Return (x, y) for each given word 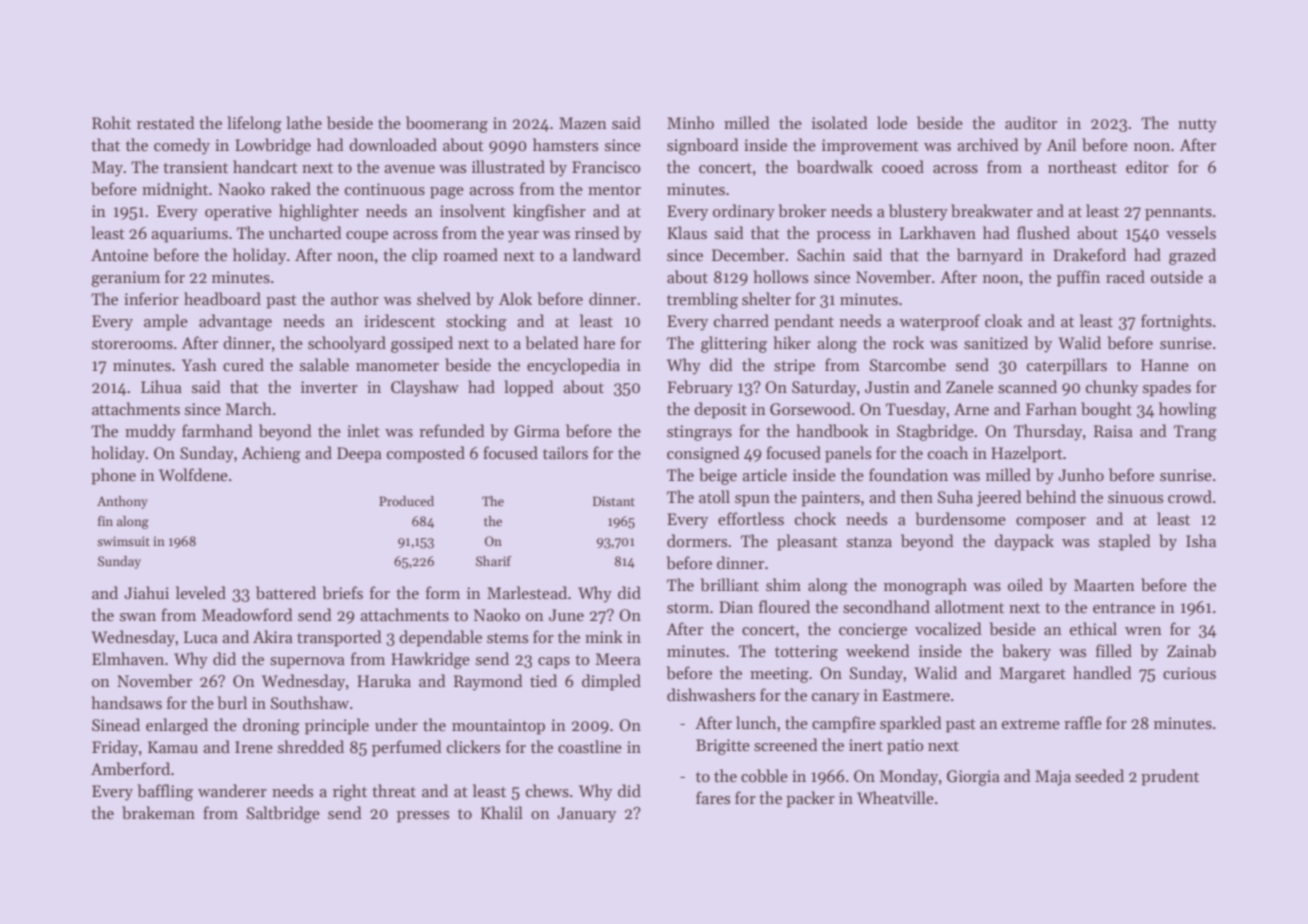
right (350, 792)
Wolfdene (193, 474)
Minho (690, 122)
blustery (918, 212)
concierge (873, 631)
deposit (720, 410)
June (566, 615)
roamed (470, 254)
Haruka (384, 680)
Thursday (1048, 432)
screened (786, 745)
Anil (1061, 144)
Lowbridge (273, 146)
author (355, 298)
